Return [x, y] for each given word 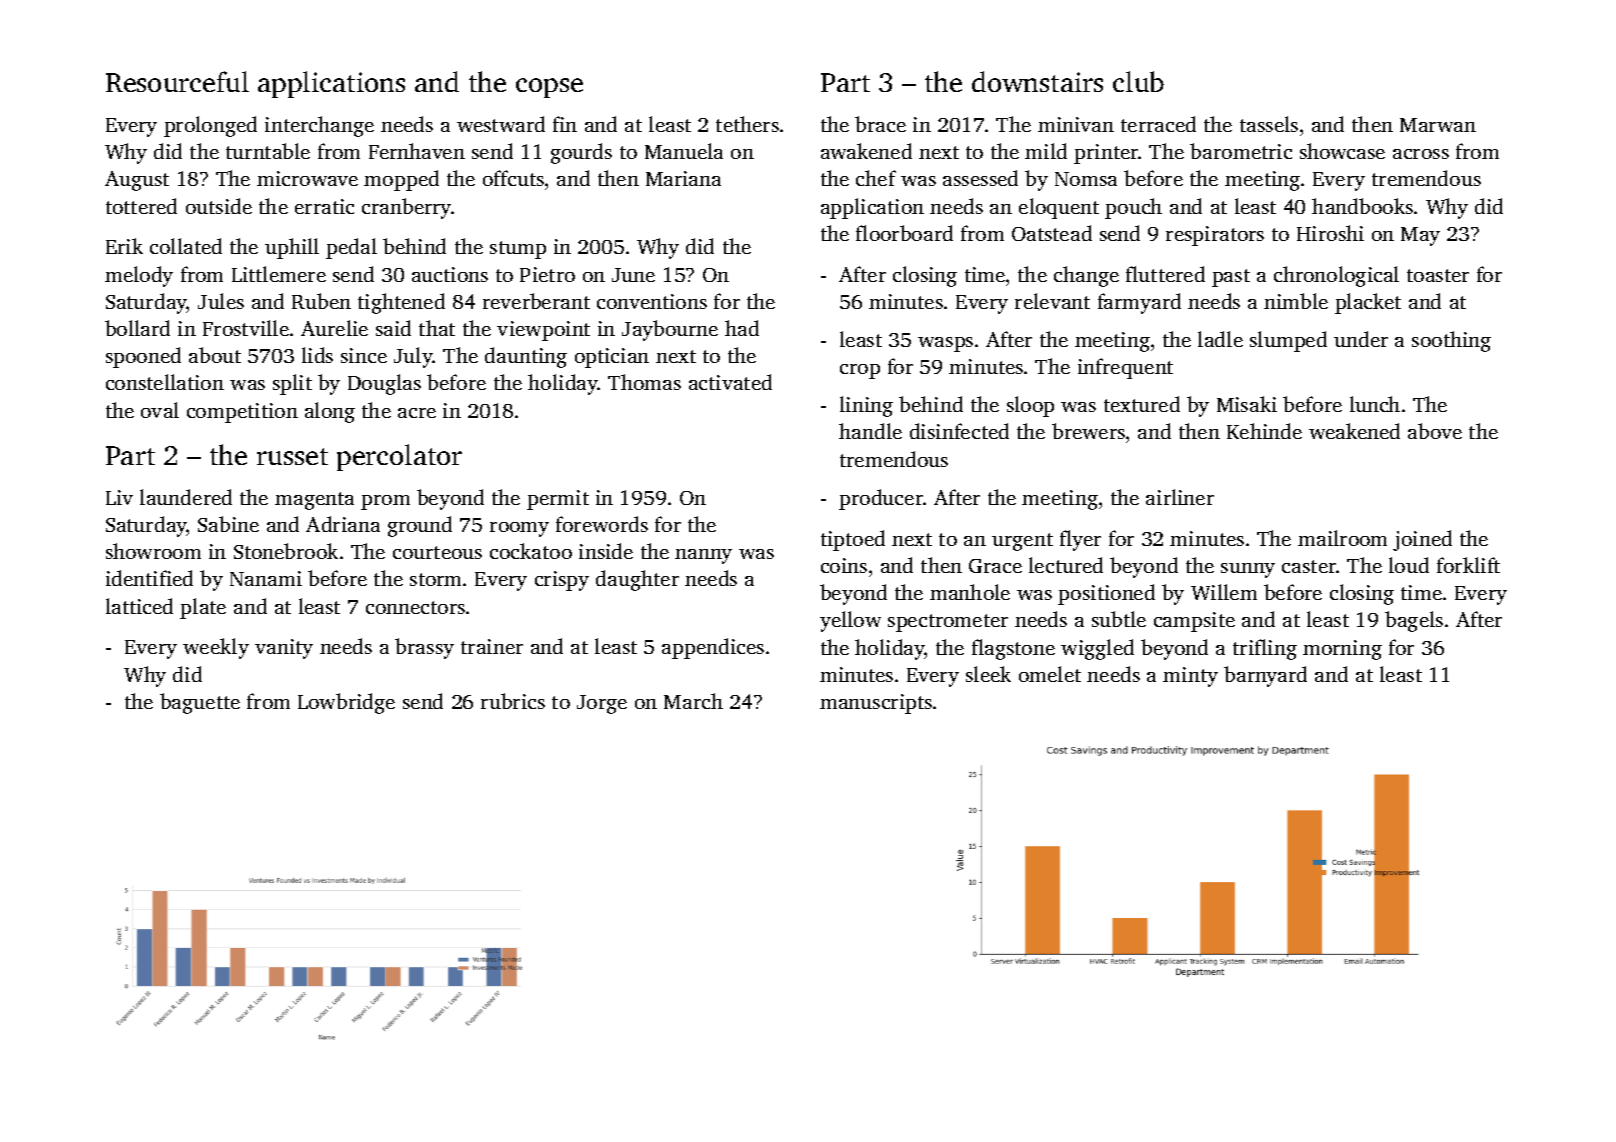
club [1138, 81]
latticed [139, 606]
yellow [850, 621]
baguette [200, 703]
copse [549, 88]
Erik [124, 246]
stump [518, 250]
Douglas [384, 384]
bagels [1414, 621]
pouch [1133, 208]
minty [1190, 677]
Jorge [602, 704]
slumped [1288, 341]
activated [730, 382]
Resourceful [177, 81]
